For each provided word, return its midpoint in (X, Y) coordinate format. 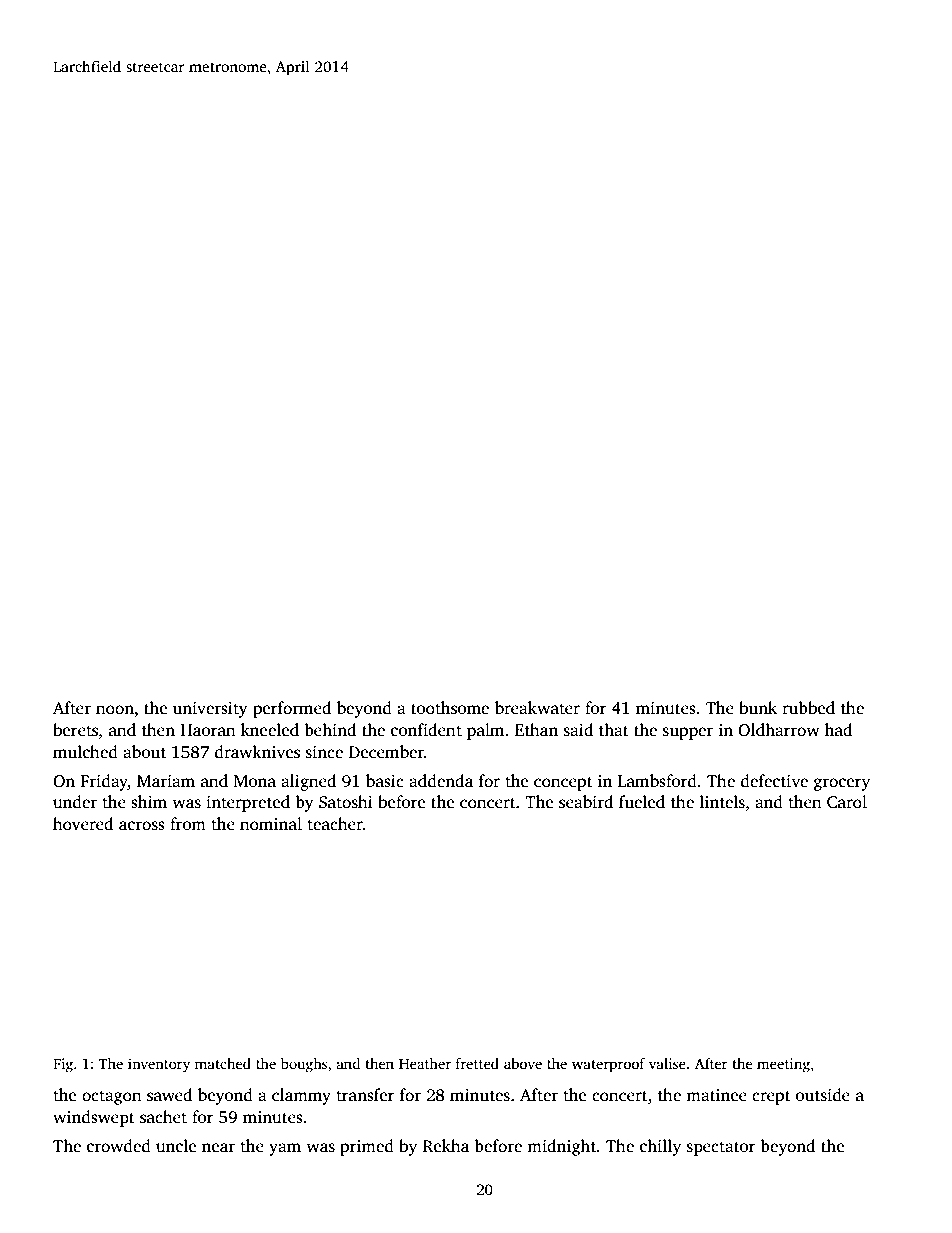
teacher (335, 824)
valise (667, 1063)
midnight (561, 1147)
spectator (721, 1148)
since (324, 752)
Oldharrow (779, 730)
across (142, 826)
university (210, 710)
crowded (119, 1146)
